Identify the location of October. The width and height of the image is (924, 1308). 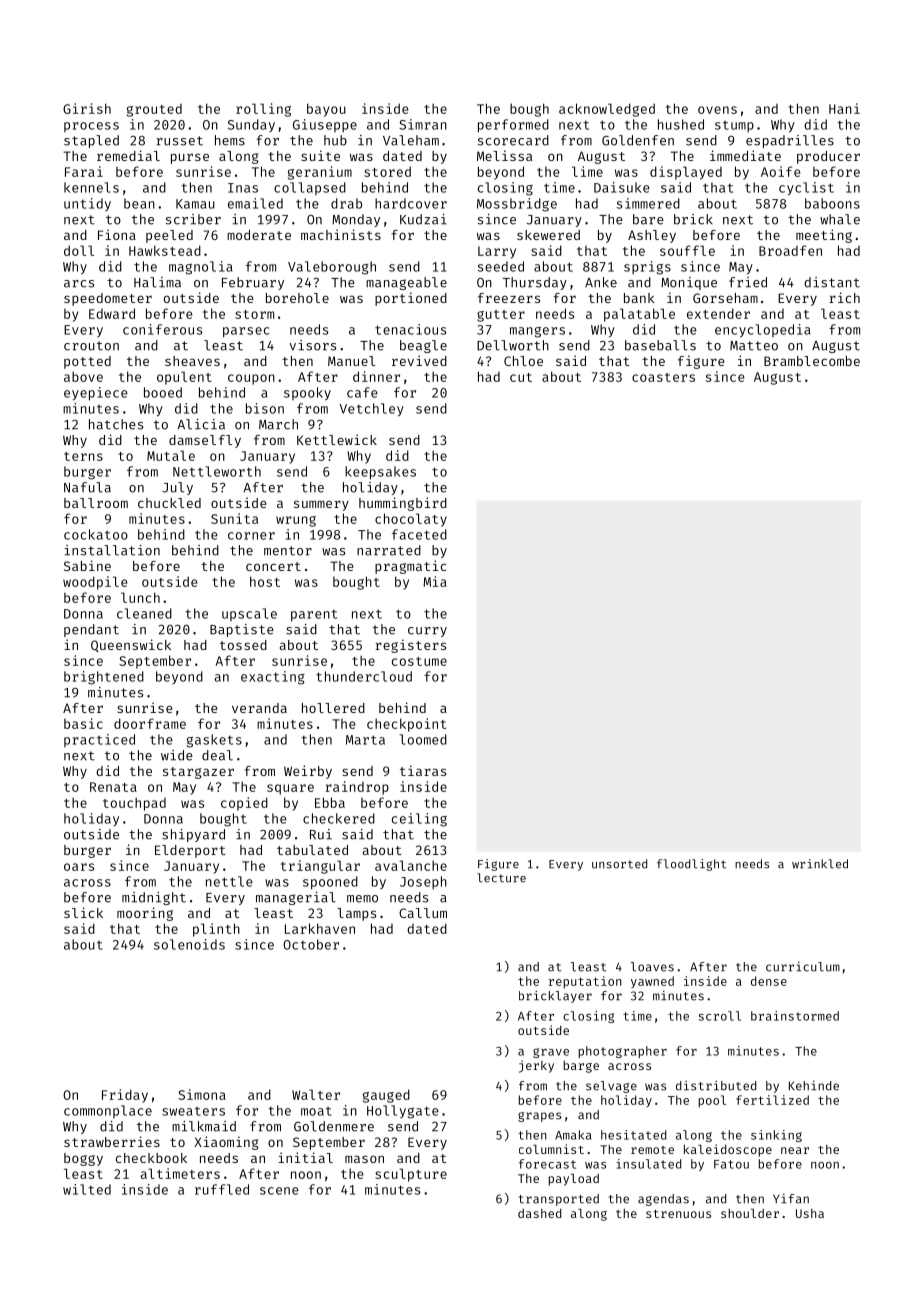
(311, 944).
